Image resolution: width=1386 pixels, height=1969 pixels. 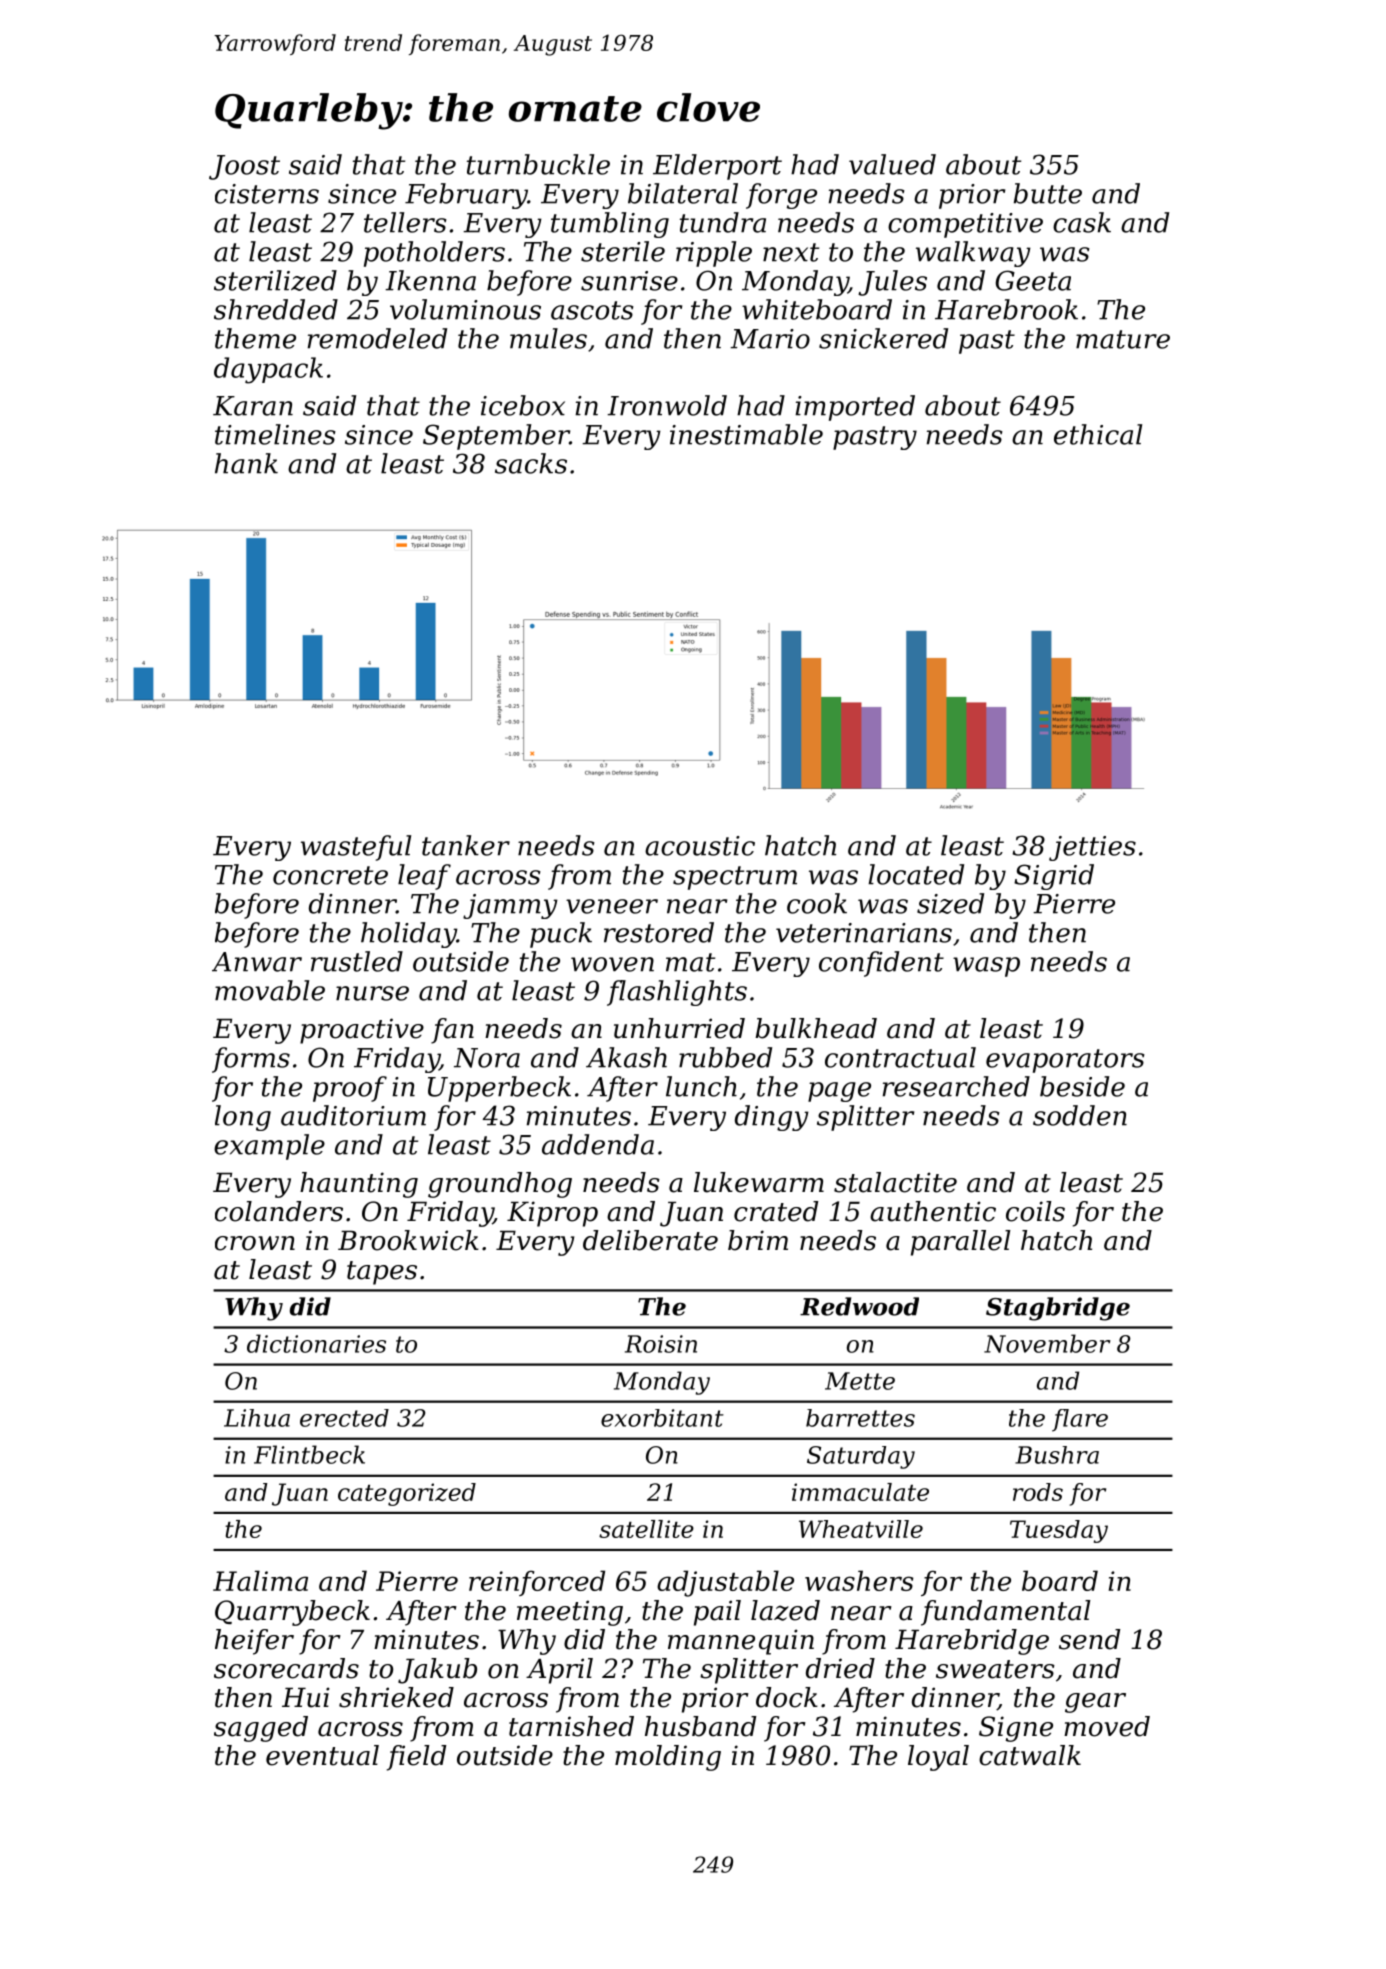 What do you see at coordinates (1082, 222) in the document?
I see `cask` at bounding box center [1082, 222].
